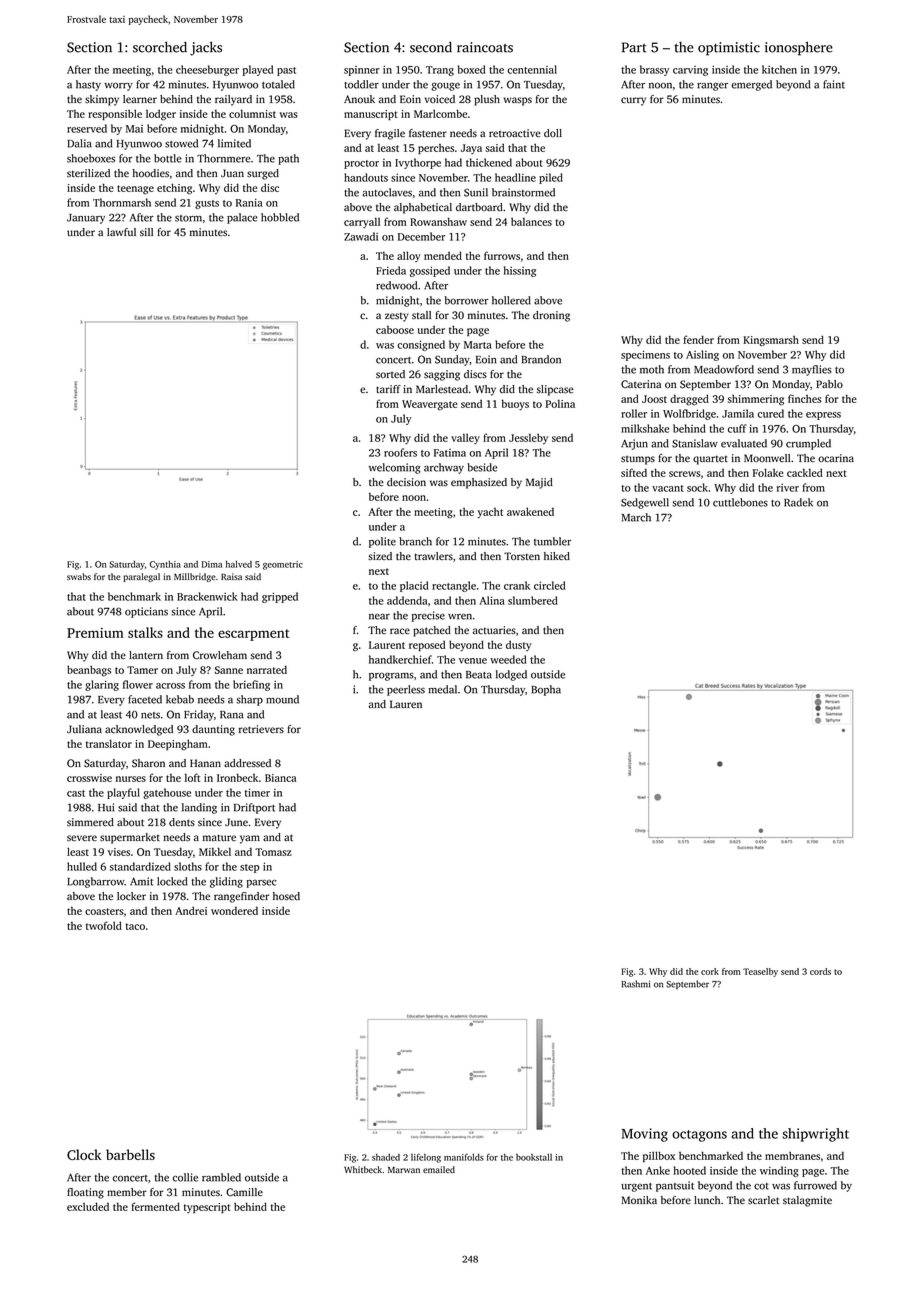  What do you see at coordinates (426, 1158) in the page?
I see `lifelong` at bounding box center [426, 1158].
